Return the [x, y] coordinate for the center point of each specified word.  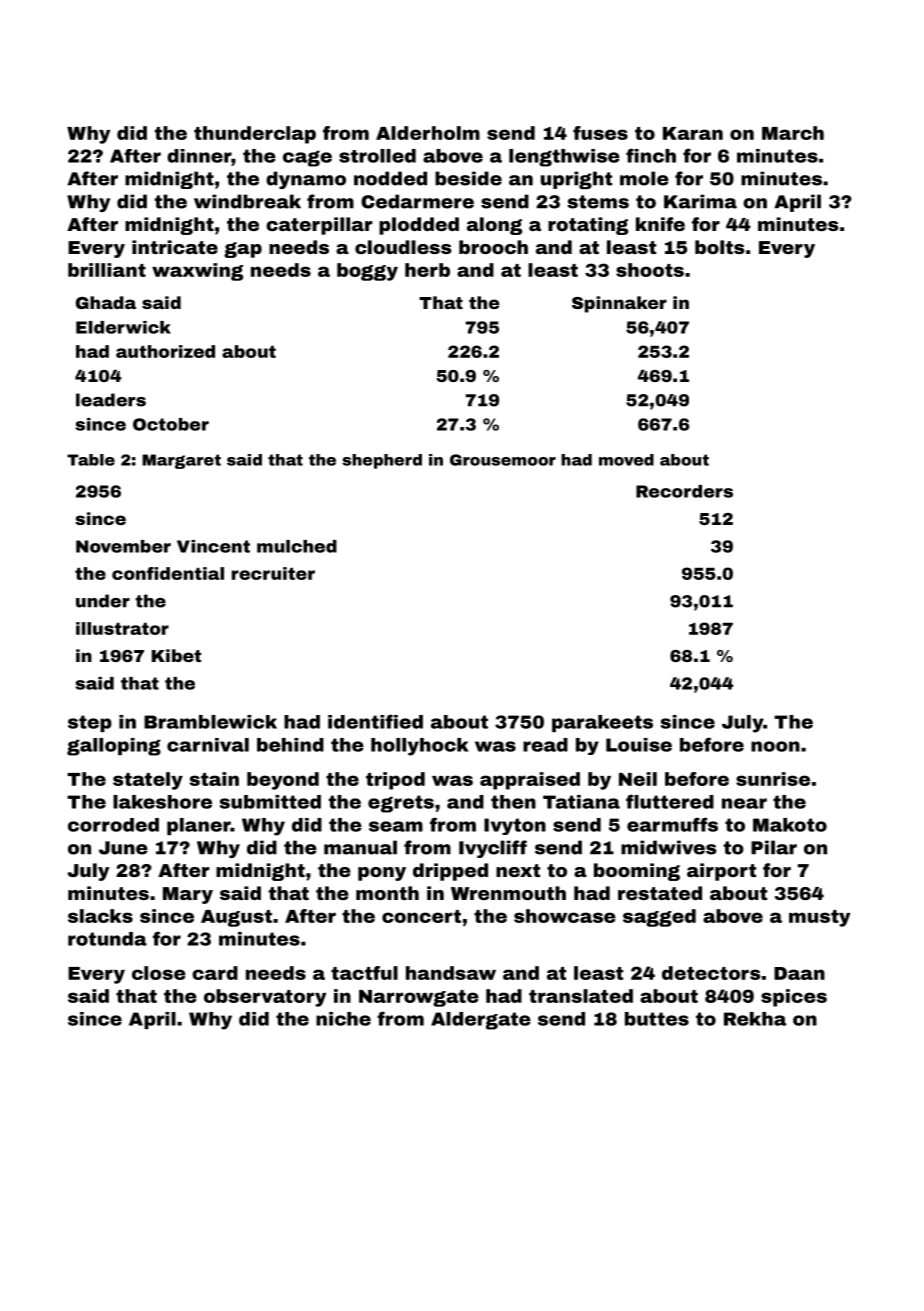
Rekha [755, 1019]
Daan [799, 973]
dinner [199, 156]
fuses [600, 133]
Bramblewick [210, 722]
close [159, 973]
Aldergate [481, 1021]
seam [396, 826]
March [793, 133]
